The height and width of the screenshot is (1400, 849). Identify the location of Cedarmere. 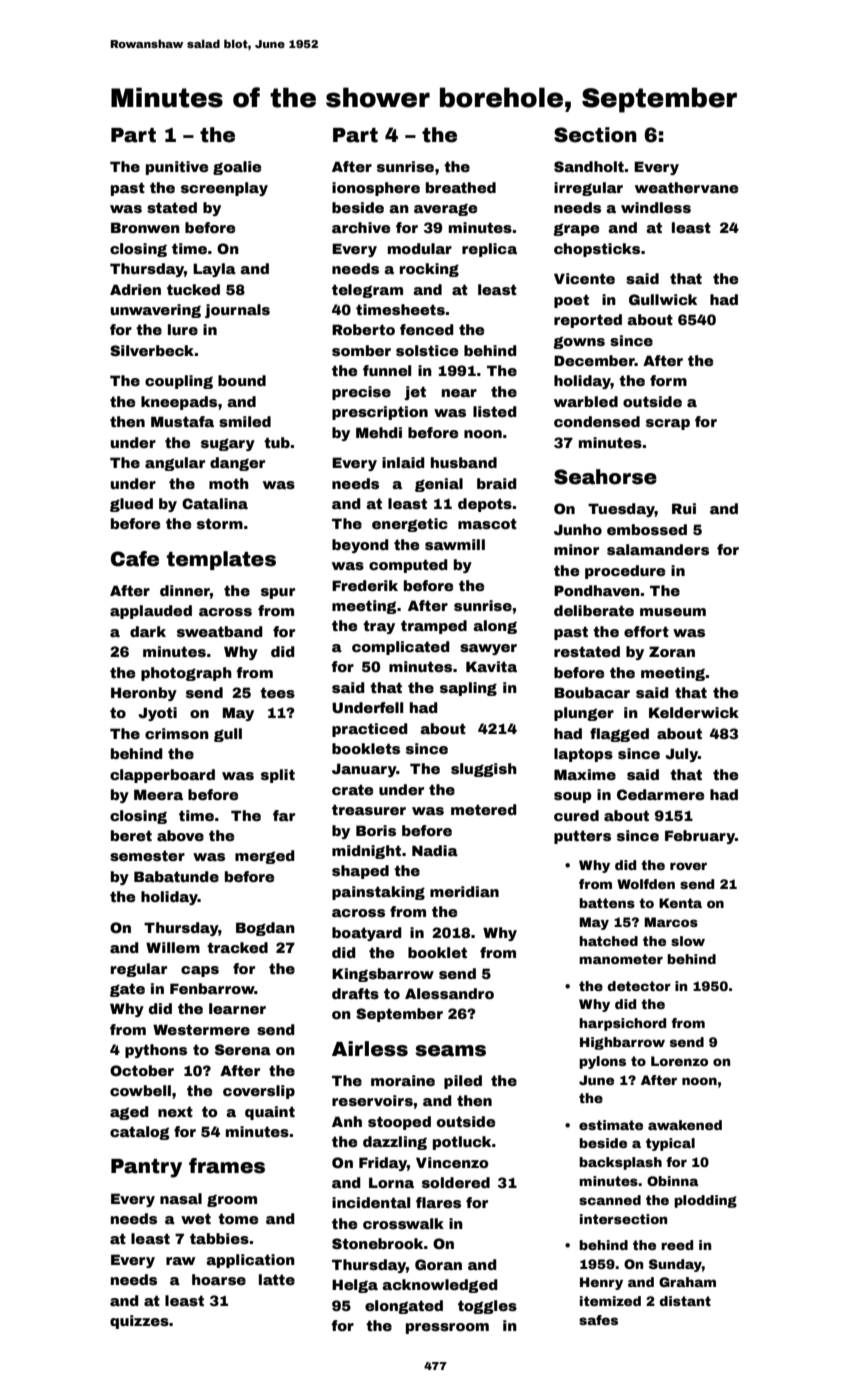
(660, 794).
